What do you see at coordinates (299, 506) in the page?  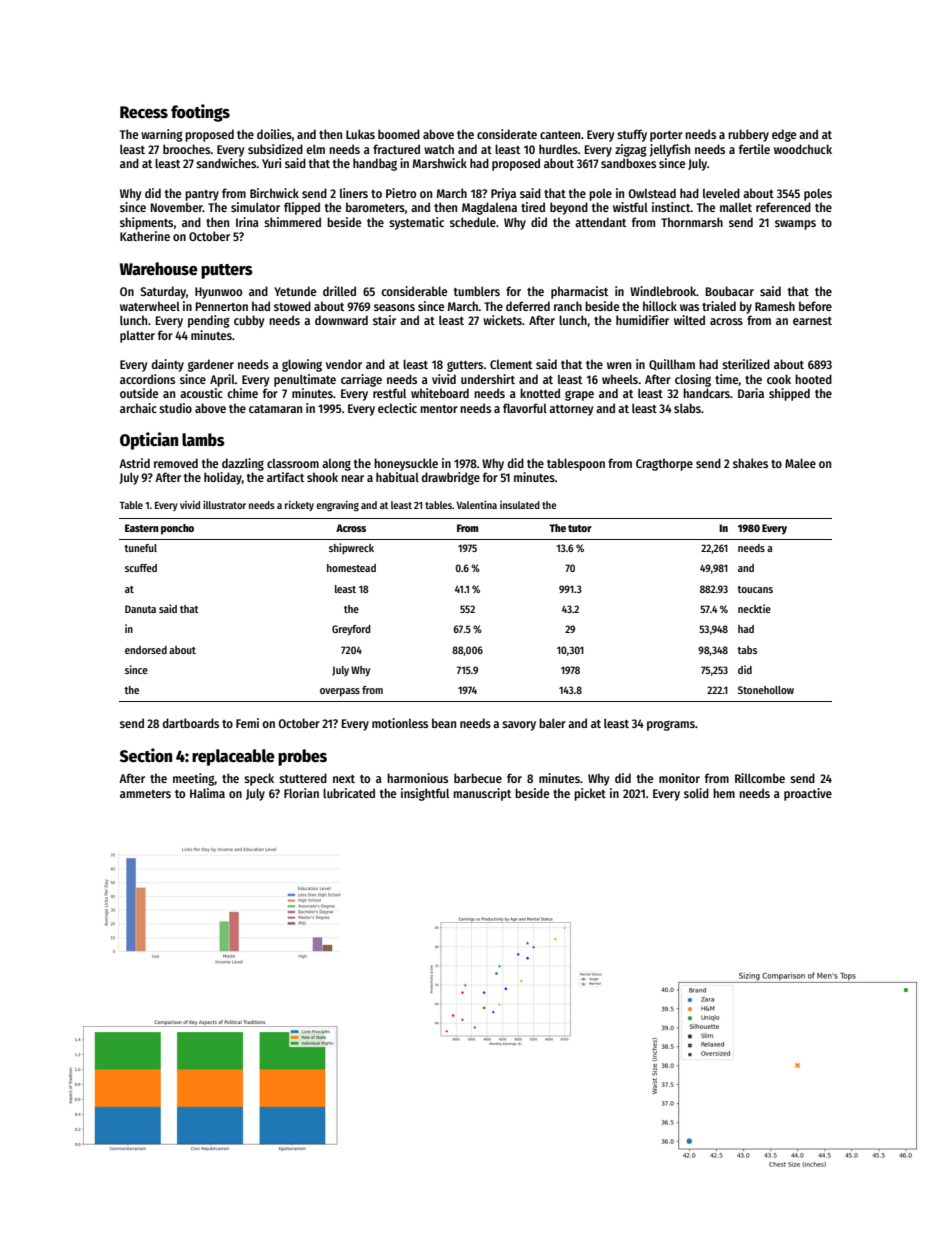 I see `rickety` at bounding box center [299, 506].
